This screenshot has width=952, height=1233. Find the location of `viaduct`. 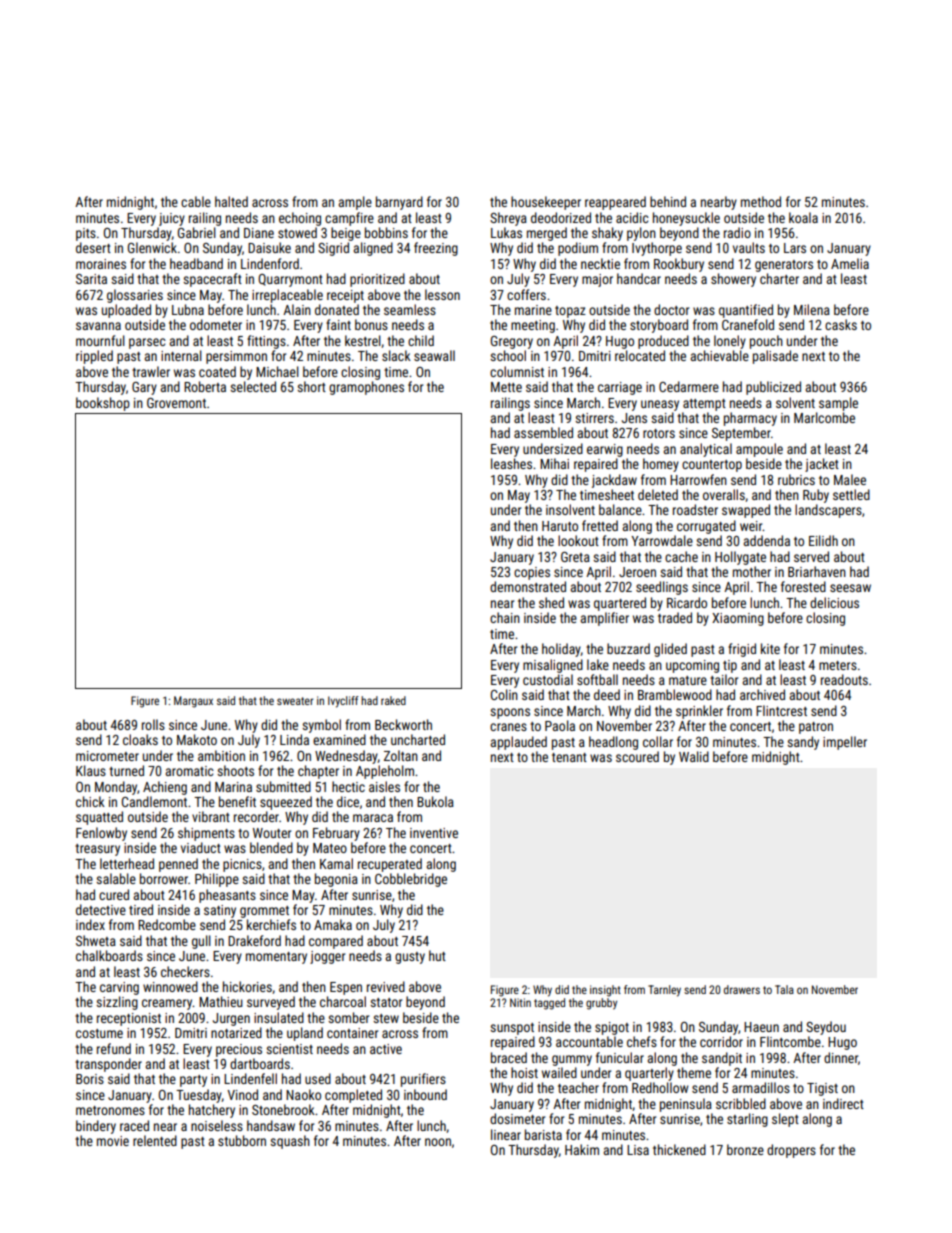

viaduct is located at coordinates (201, 847).
